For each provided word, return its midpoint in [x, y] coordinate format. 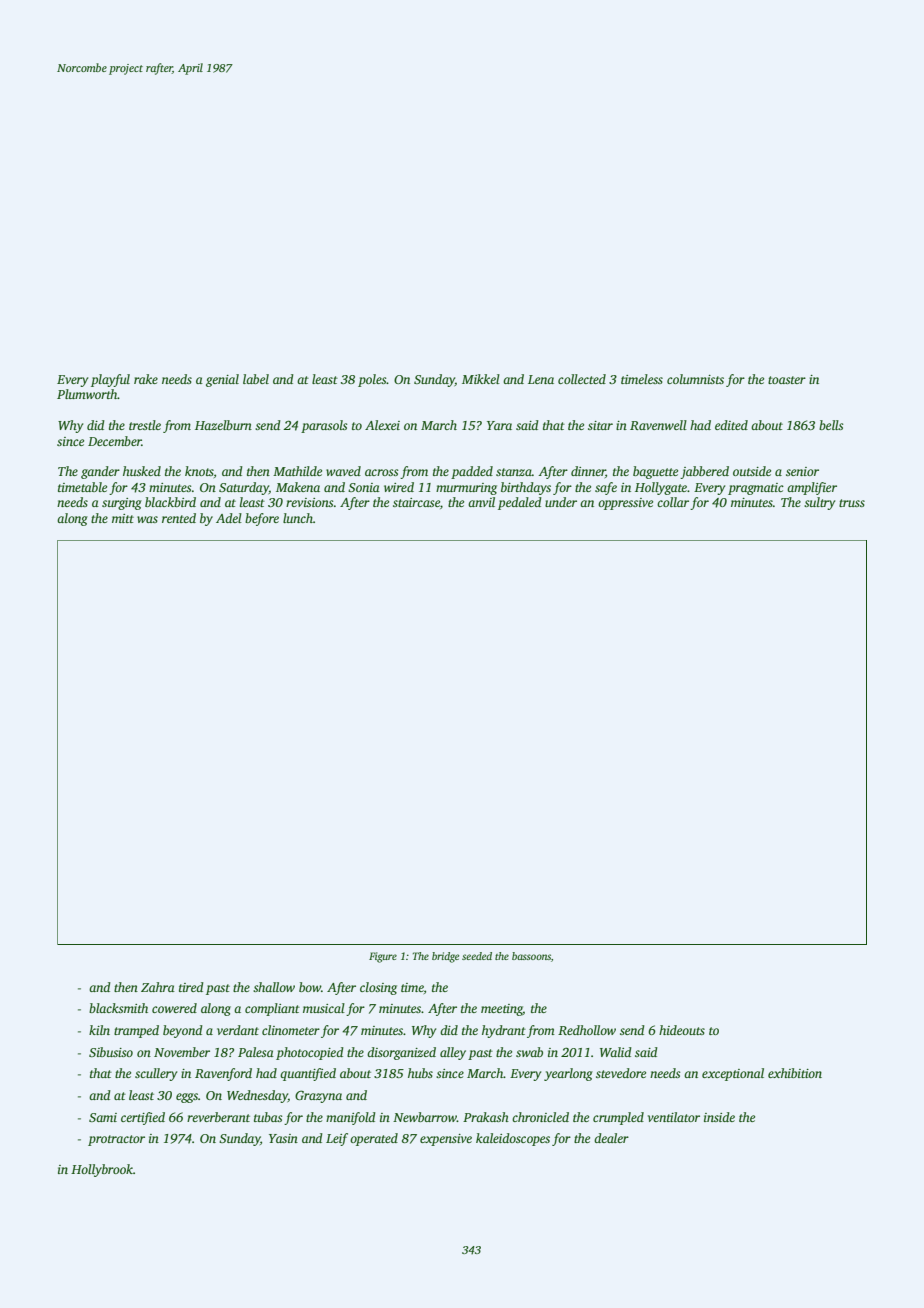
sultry [819, 503]
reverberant [218, 1117]
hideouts [682, 1030]
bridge [445, 957]
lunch [298, 518]
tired [191, 987]
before [262, 519]
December [115, 441]
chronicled [540, 1117]
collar [673, 502]
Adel [229, 518]
